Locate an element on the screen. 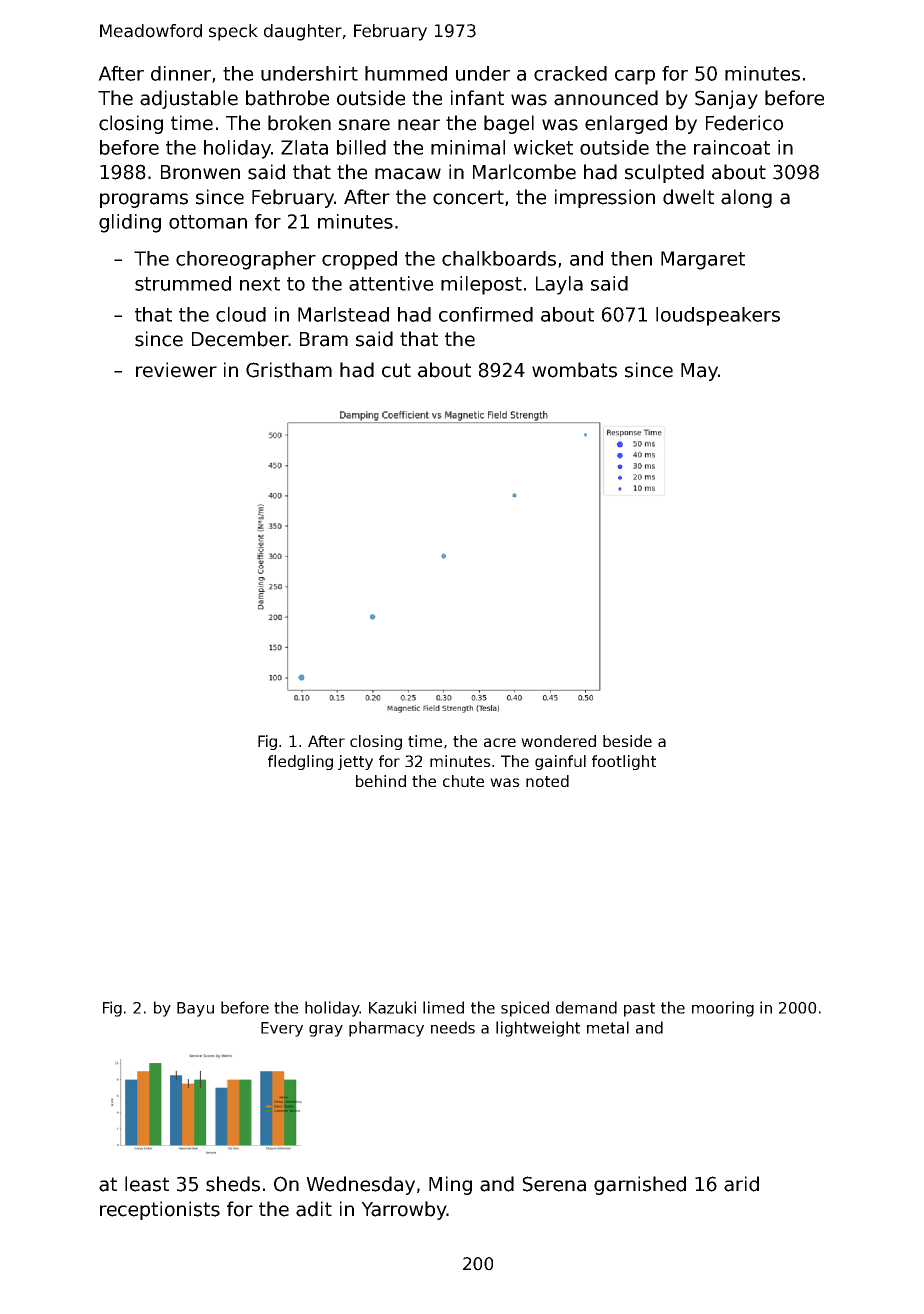 The image size is (924, 1314). Bronwen is located at coordinates (200, 172).
